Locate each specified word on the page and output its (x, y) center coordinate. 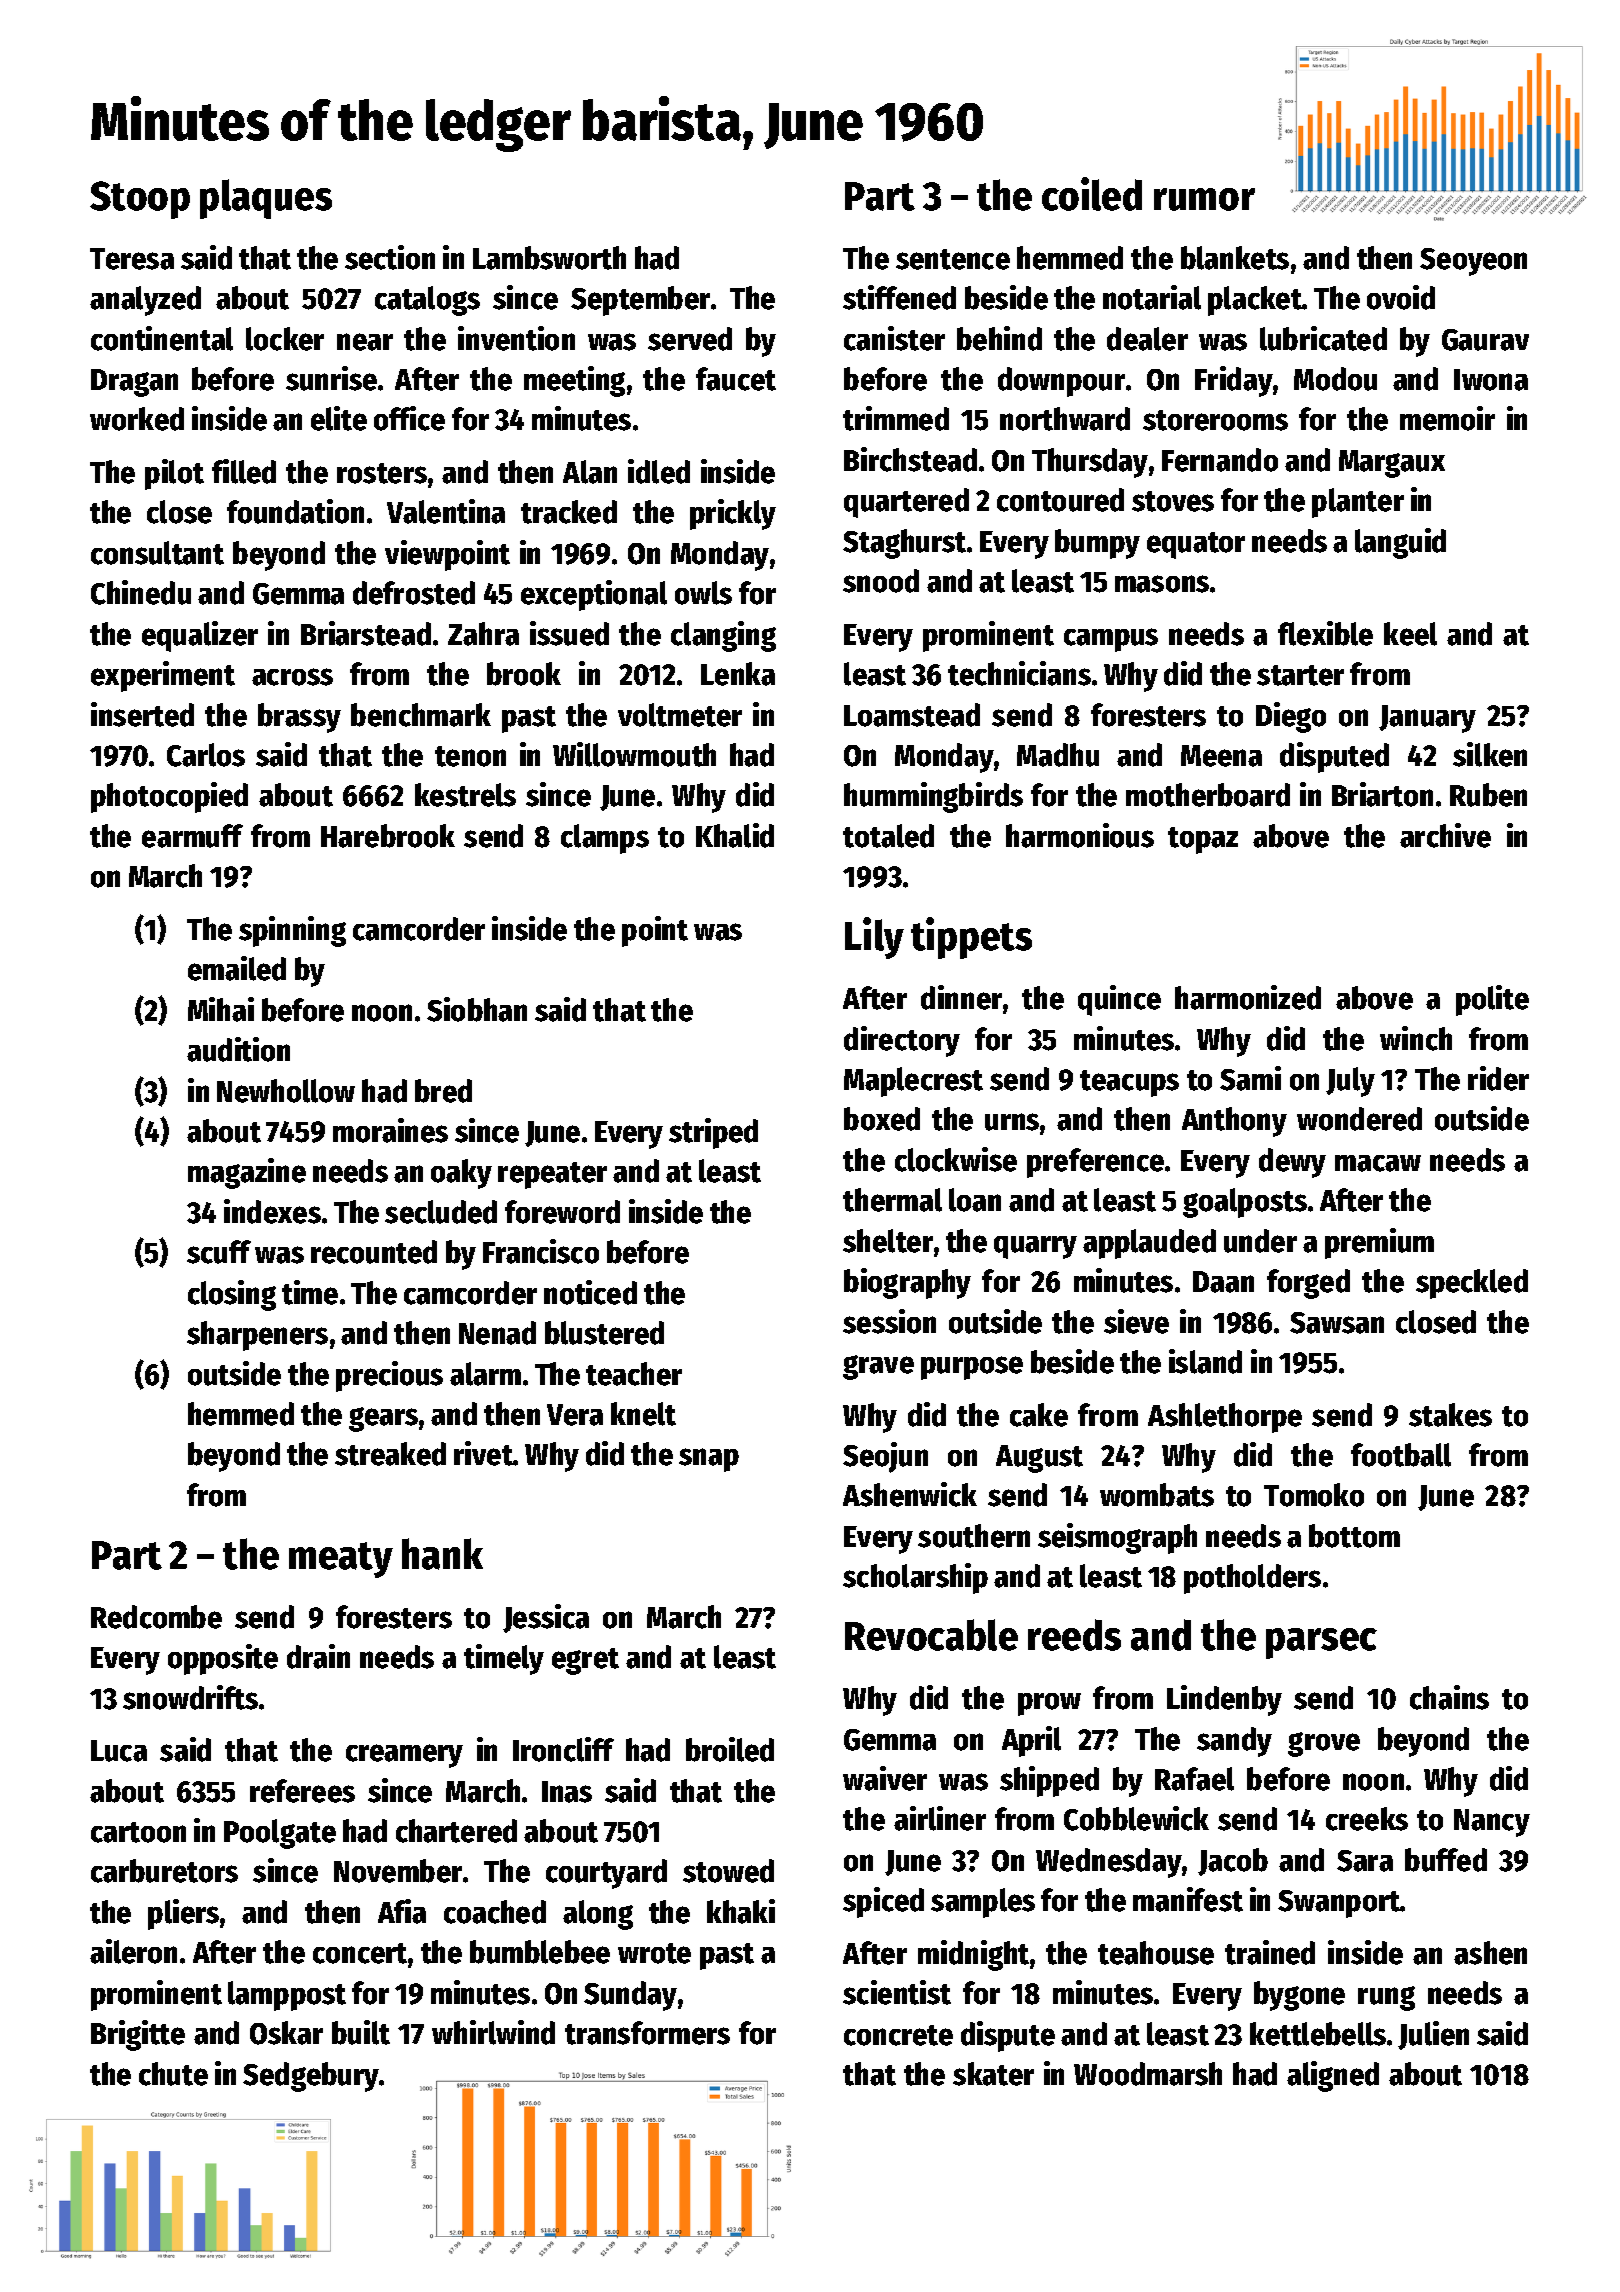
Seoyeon (1473, 262)
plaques (266, 199)
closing (232, 1295)
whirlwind (493, 2032)
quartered (906, 503)
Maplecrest (913, 1082)
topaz (1203, 840)
